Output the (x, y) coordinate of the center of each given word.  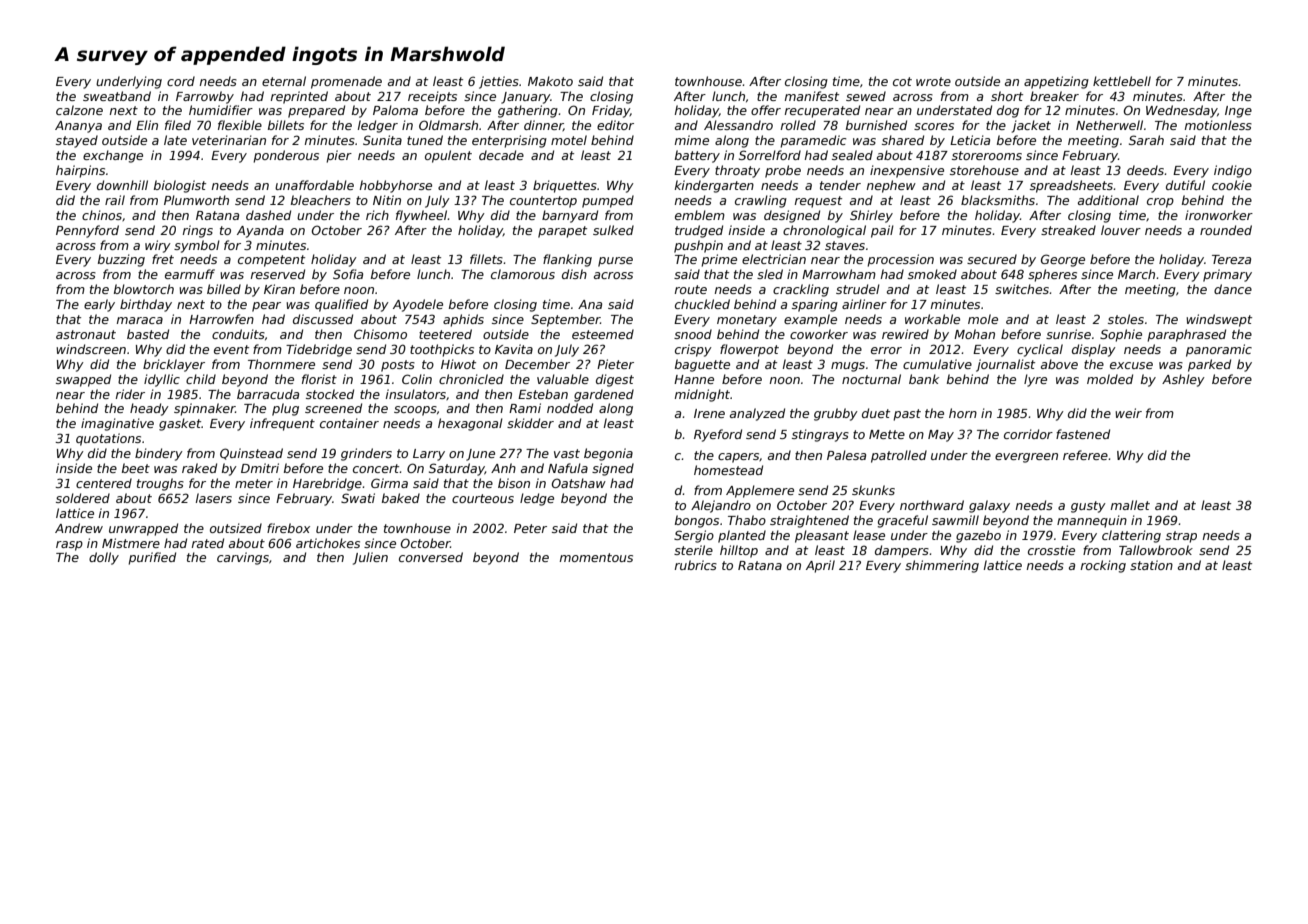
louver (1121, 230)
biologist (180, 186)
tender (840, 185)
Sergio (694, 536)
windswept (1219, 320)
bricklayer (174, 365)
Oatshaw (578, 483)
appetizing (1056, 82)
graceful (903, 521)
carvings (243, 558)
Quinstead (251, 454)
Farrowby (205, 97)
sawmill (955, 520)
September (565, 320)
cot (902, 81)
